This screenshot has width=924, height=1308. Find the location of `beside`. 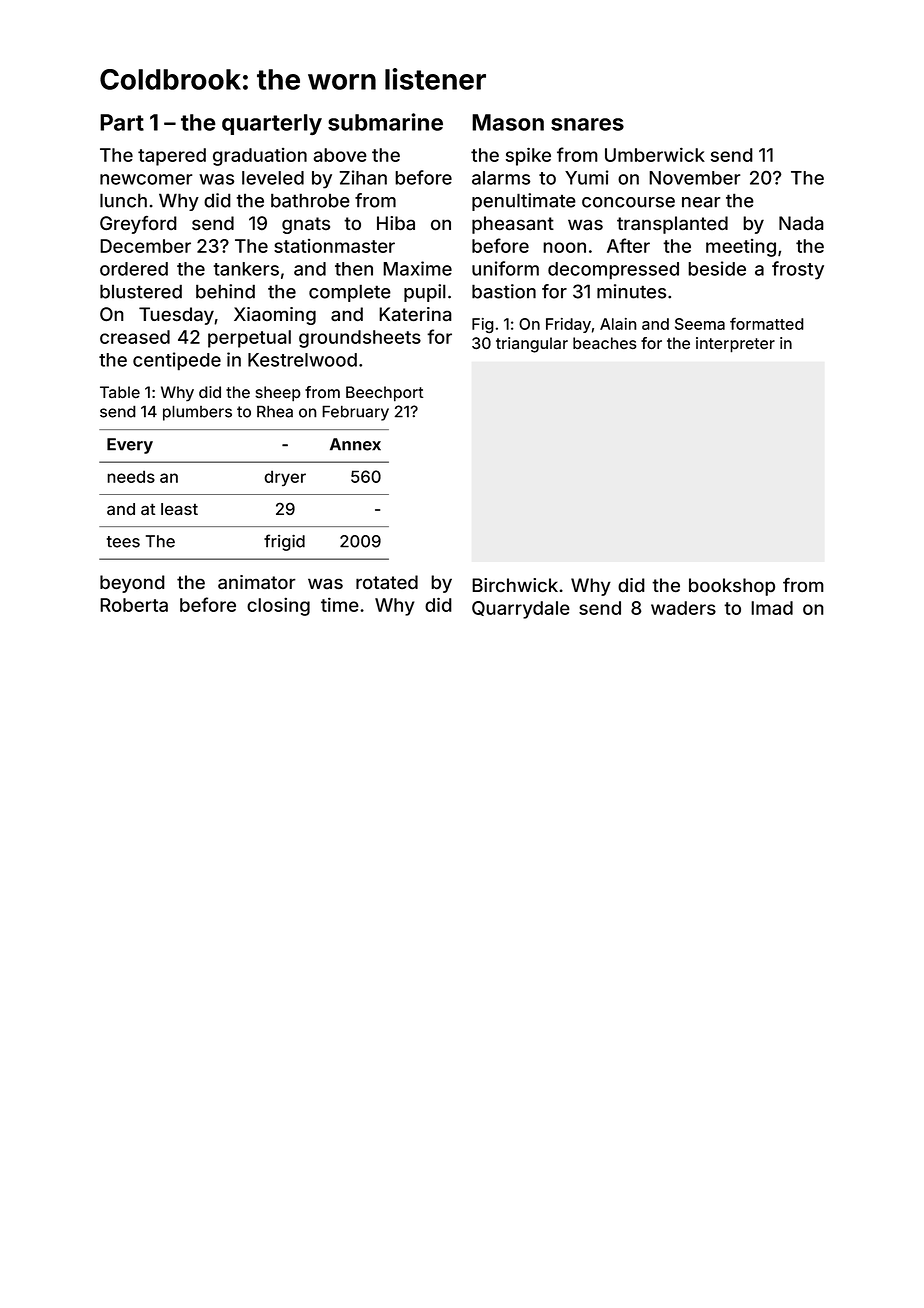

beside is located at coordinates (717, 268).
